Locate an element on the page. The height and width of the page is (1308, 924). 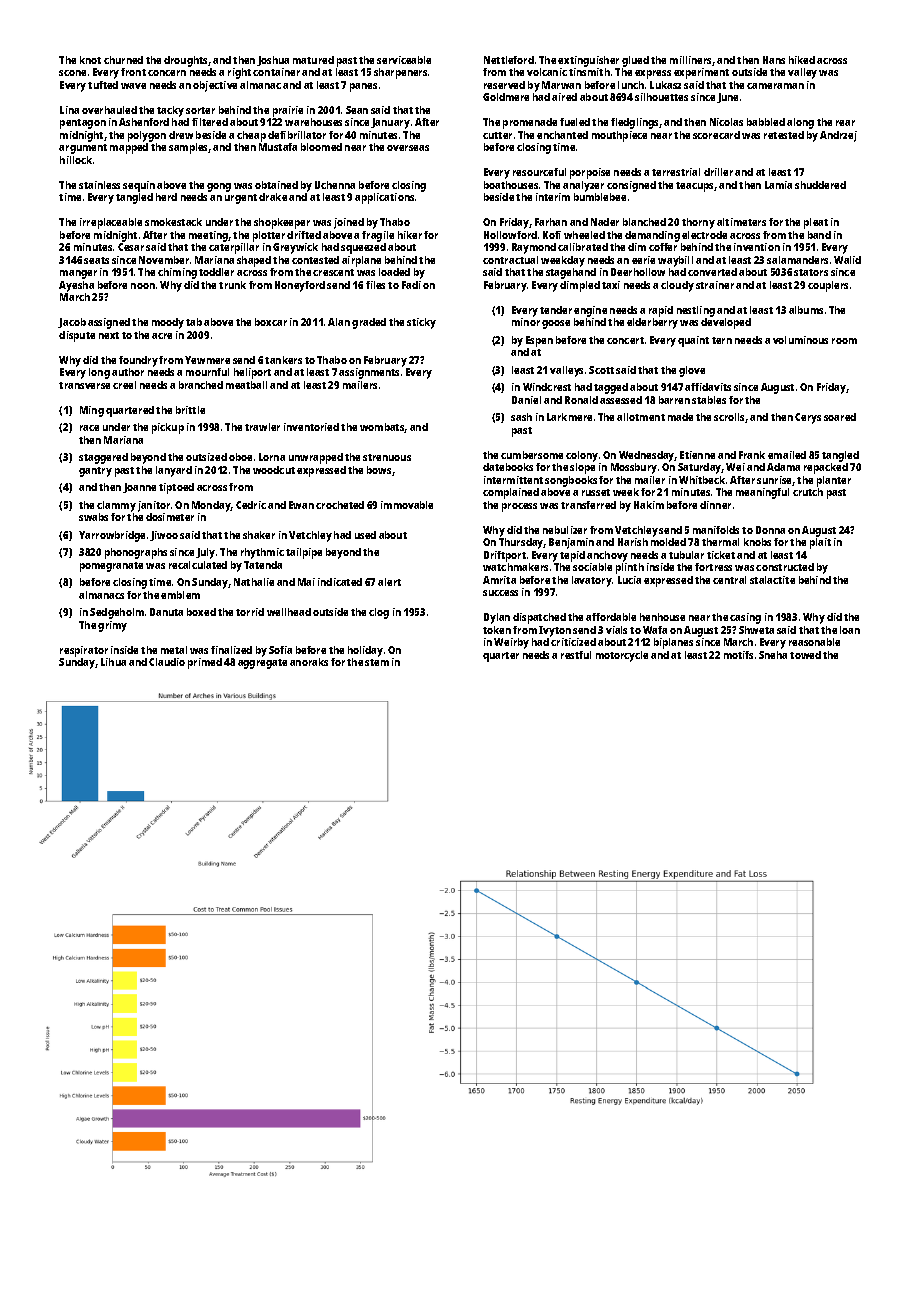
caterpillar is located at coordinates (234, 248).
